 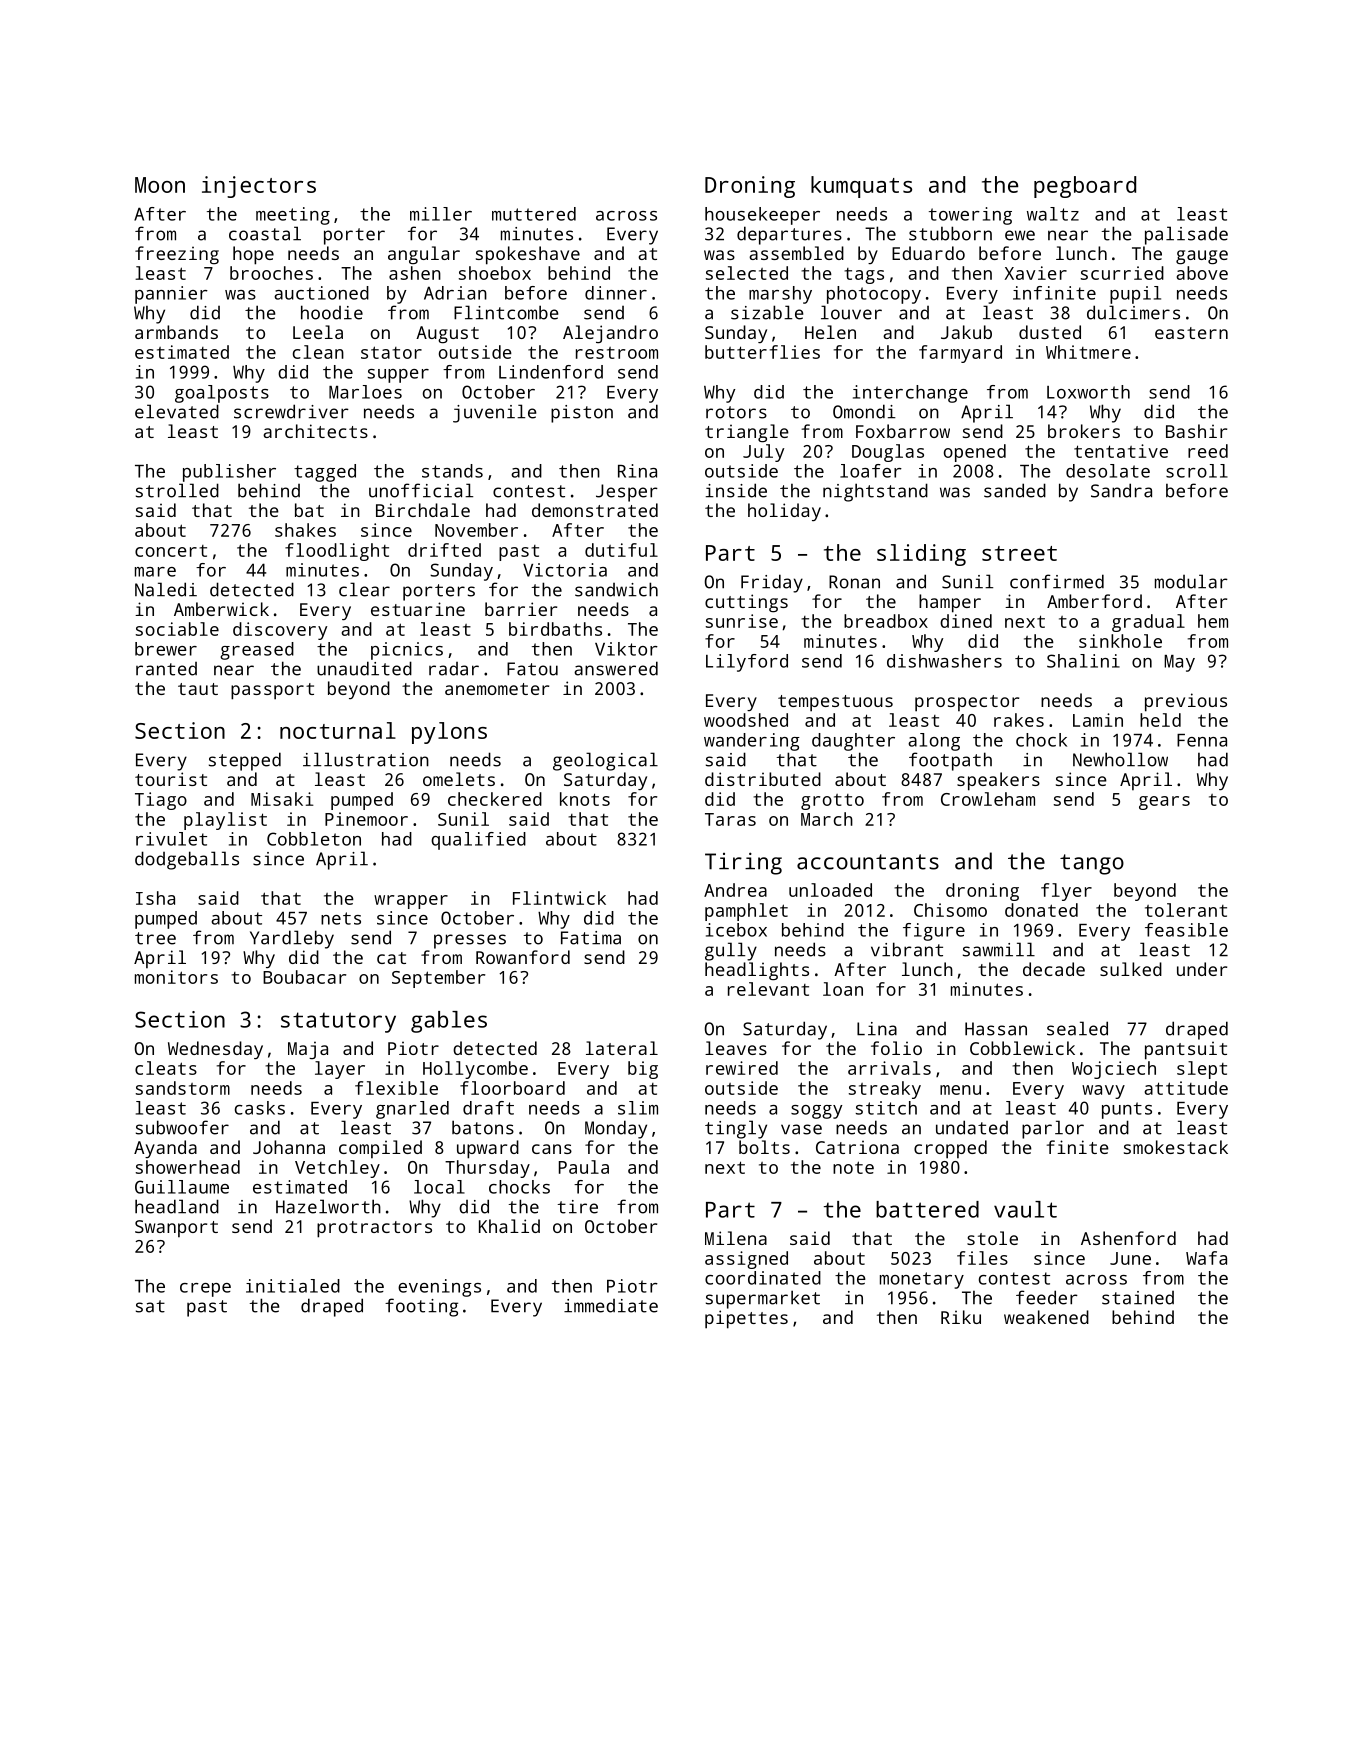 I want to click on Xavier, so click(x=1036, y=273).
